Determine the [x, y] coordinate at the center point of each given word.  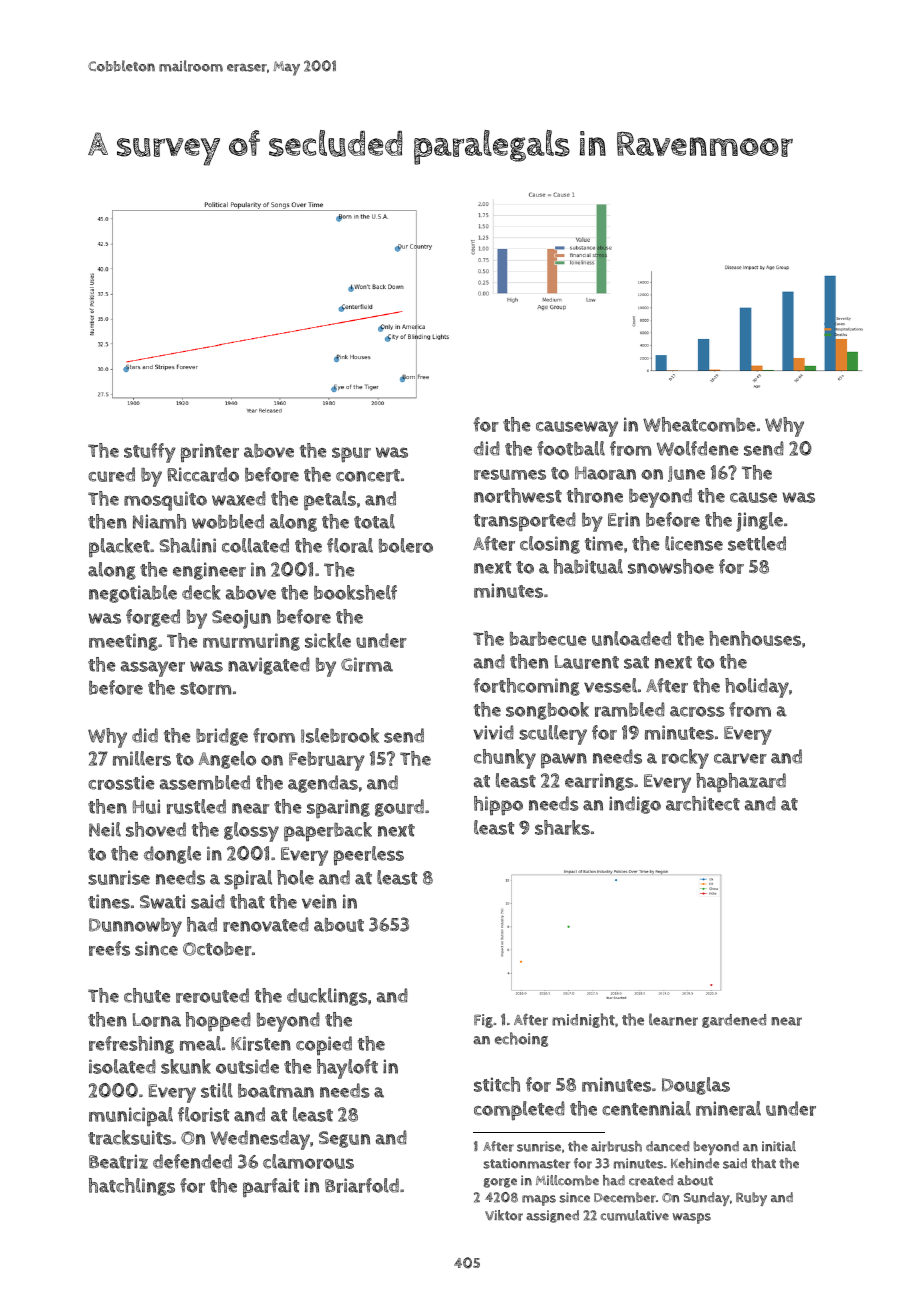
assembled [205, 782]
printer [210, 452]
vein [319, 901]
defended [192, 1161]
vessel [610, 685]
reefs [109, 948]
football [571, 448]
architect [703, 803]
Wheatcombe [699, 424]
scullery [553, 735]
